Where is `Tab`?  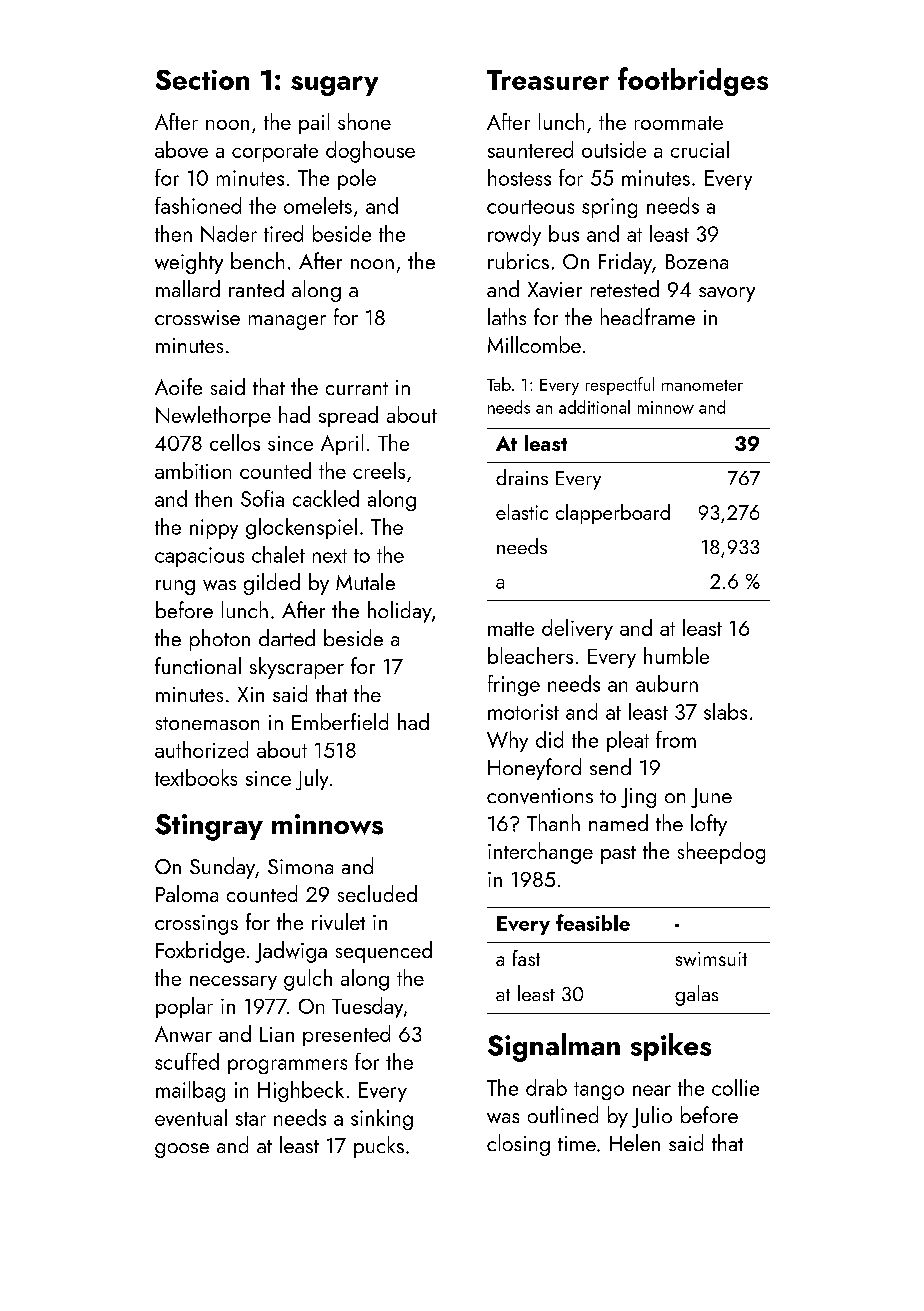 Tab is located at coordinates (499, 384).
